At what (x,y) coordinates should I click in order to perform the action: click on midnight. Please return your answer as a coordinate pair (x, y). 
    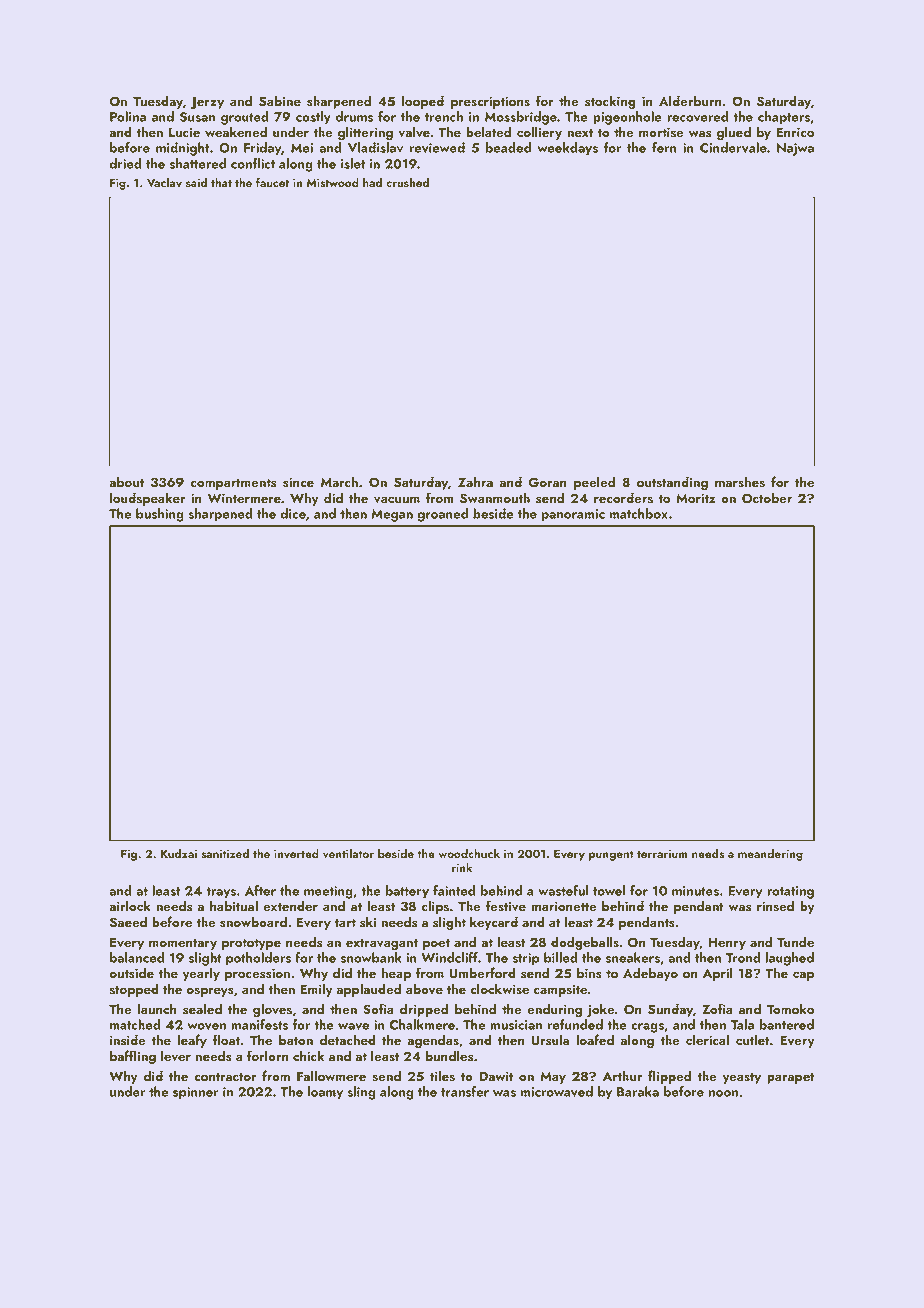
    Looking at the image, I should click on (183, 149).
